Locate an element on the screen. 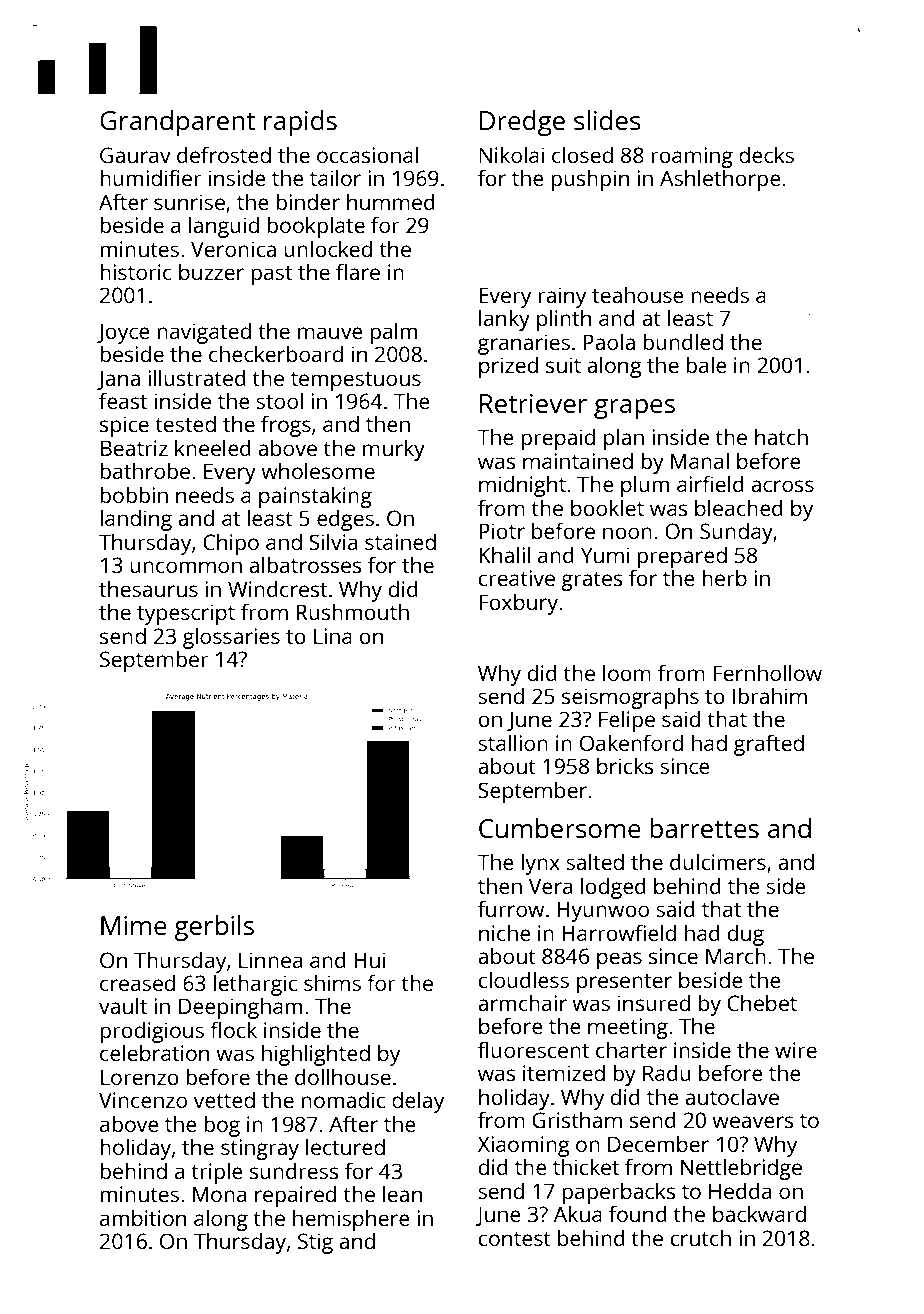  lanky is located at coordinates (504, 320).
